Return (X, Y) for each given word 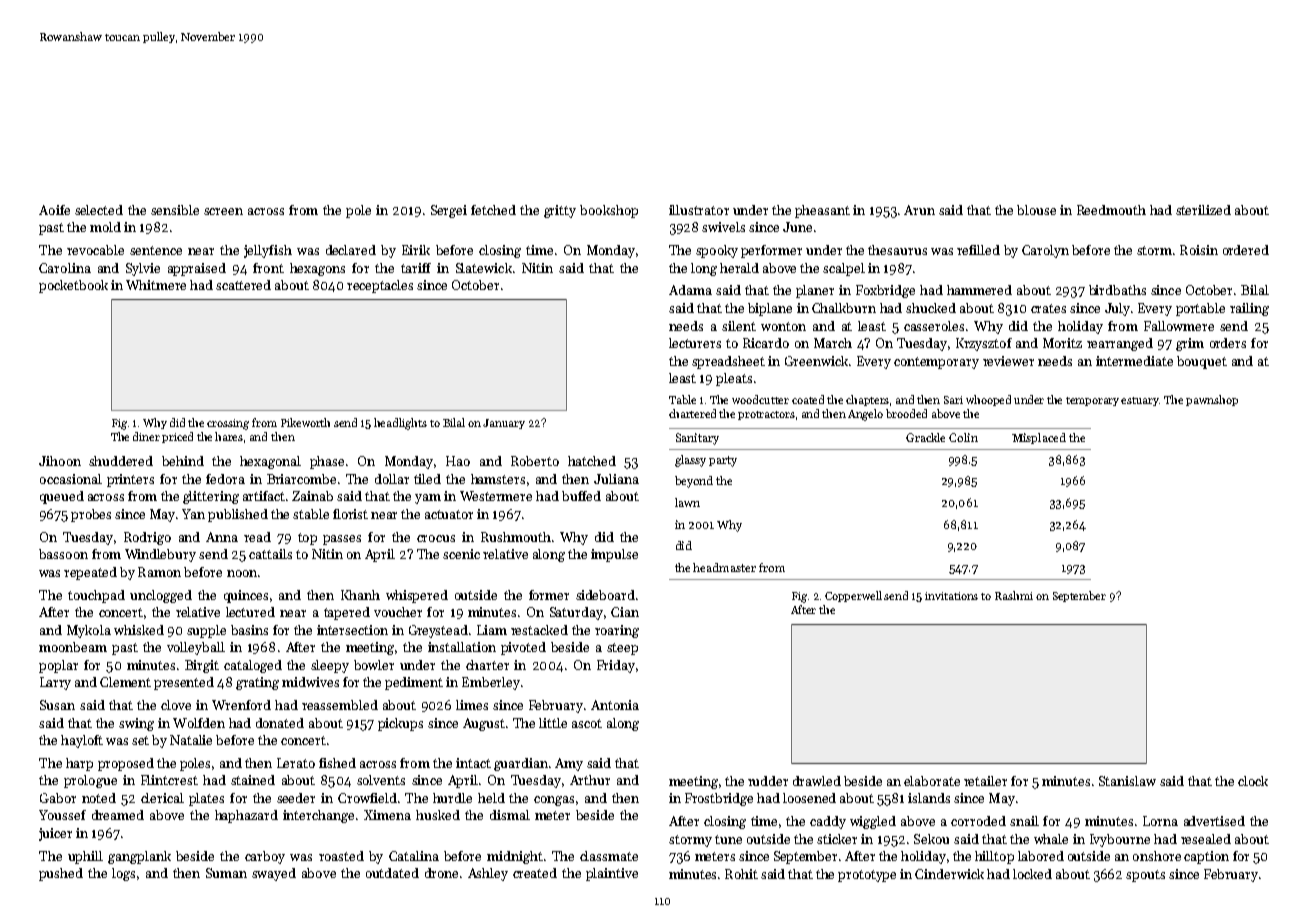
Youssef (62, 815)
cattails (270, 554)
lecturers (695, 343)
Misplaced (1039, 438)
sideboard (605, 595)
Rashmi (1014, 595)
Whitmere (156, 285)
